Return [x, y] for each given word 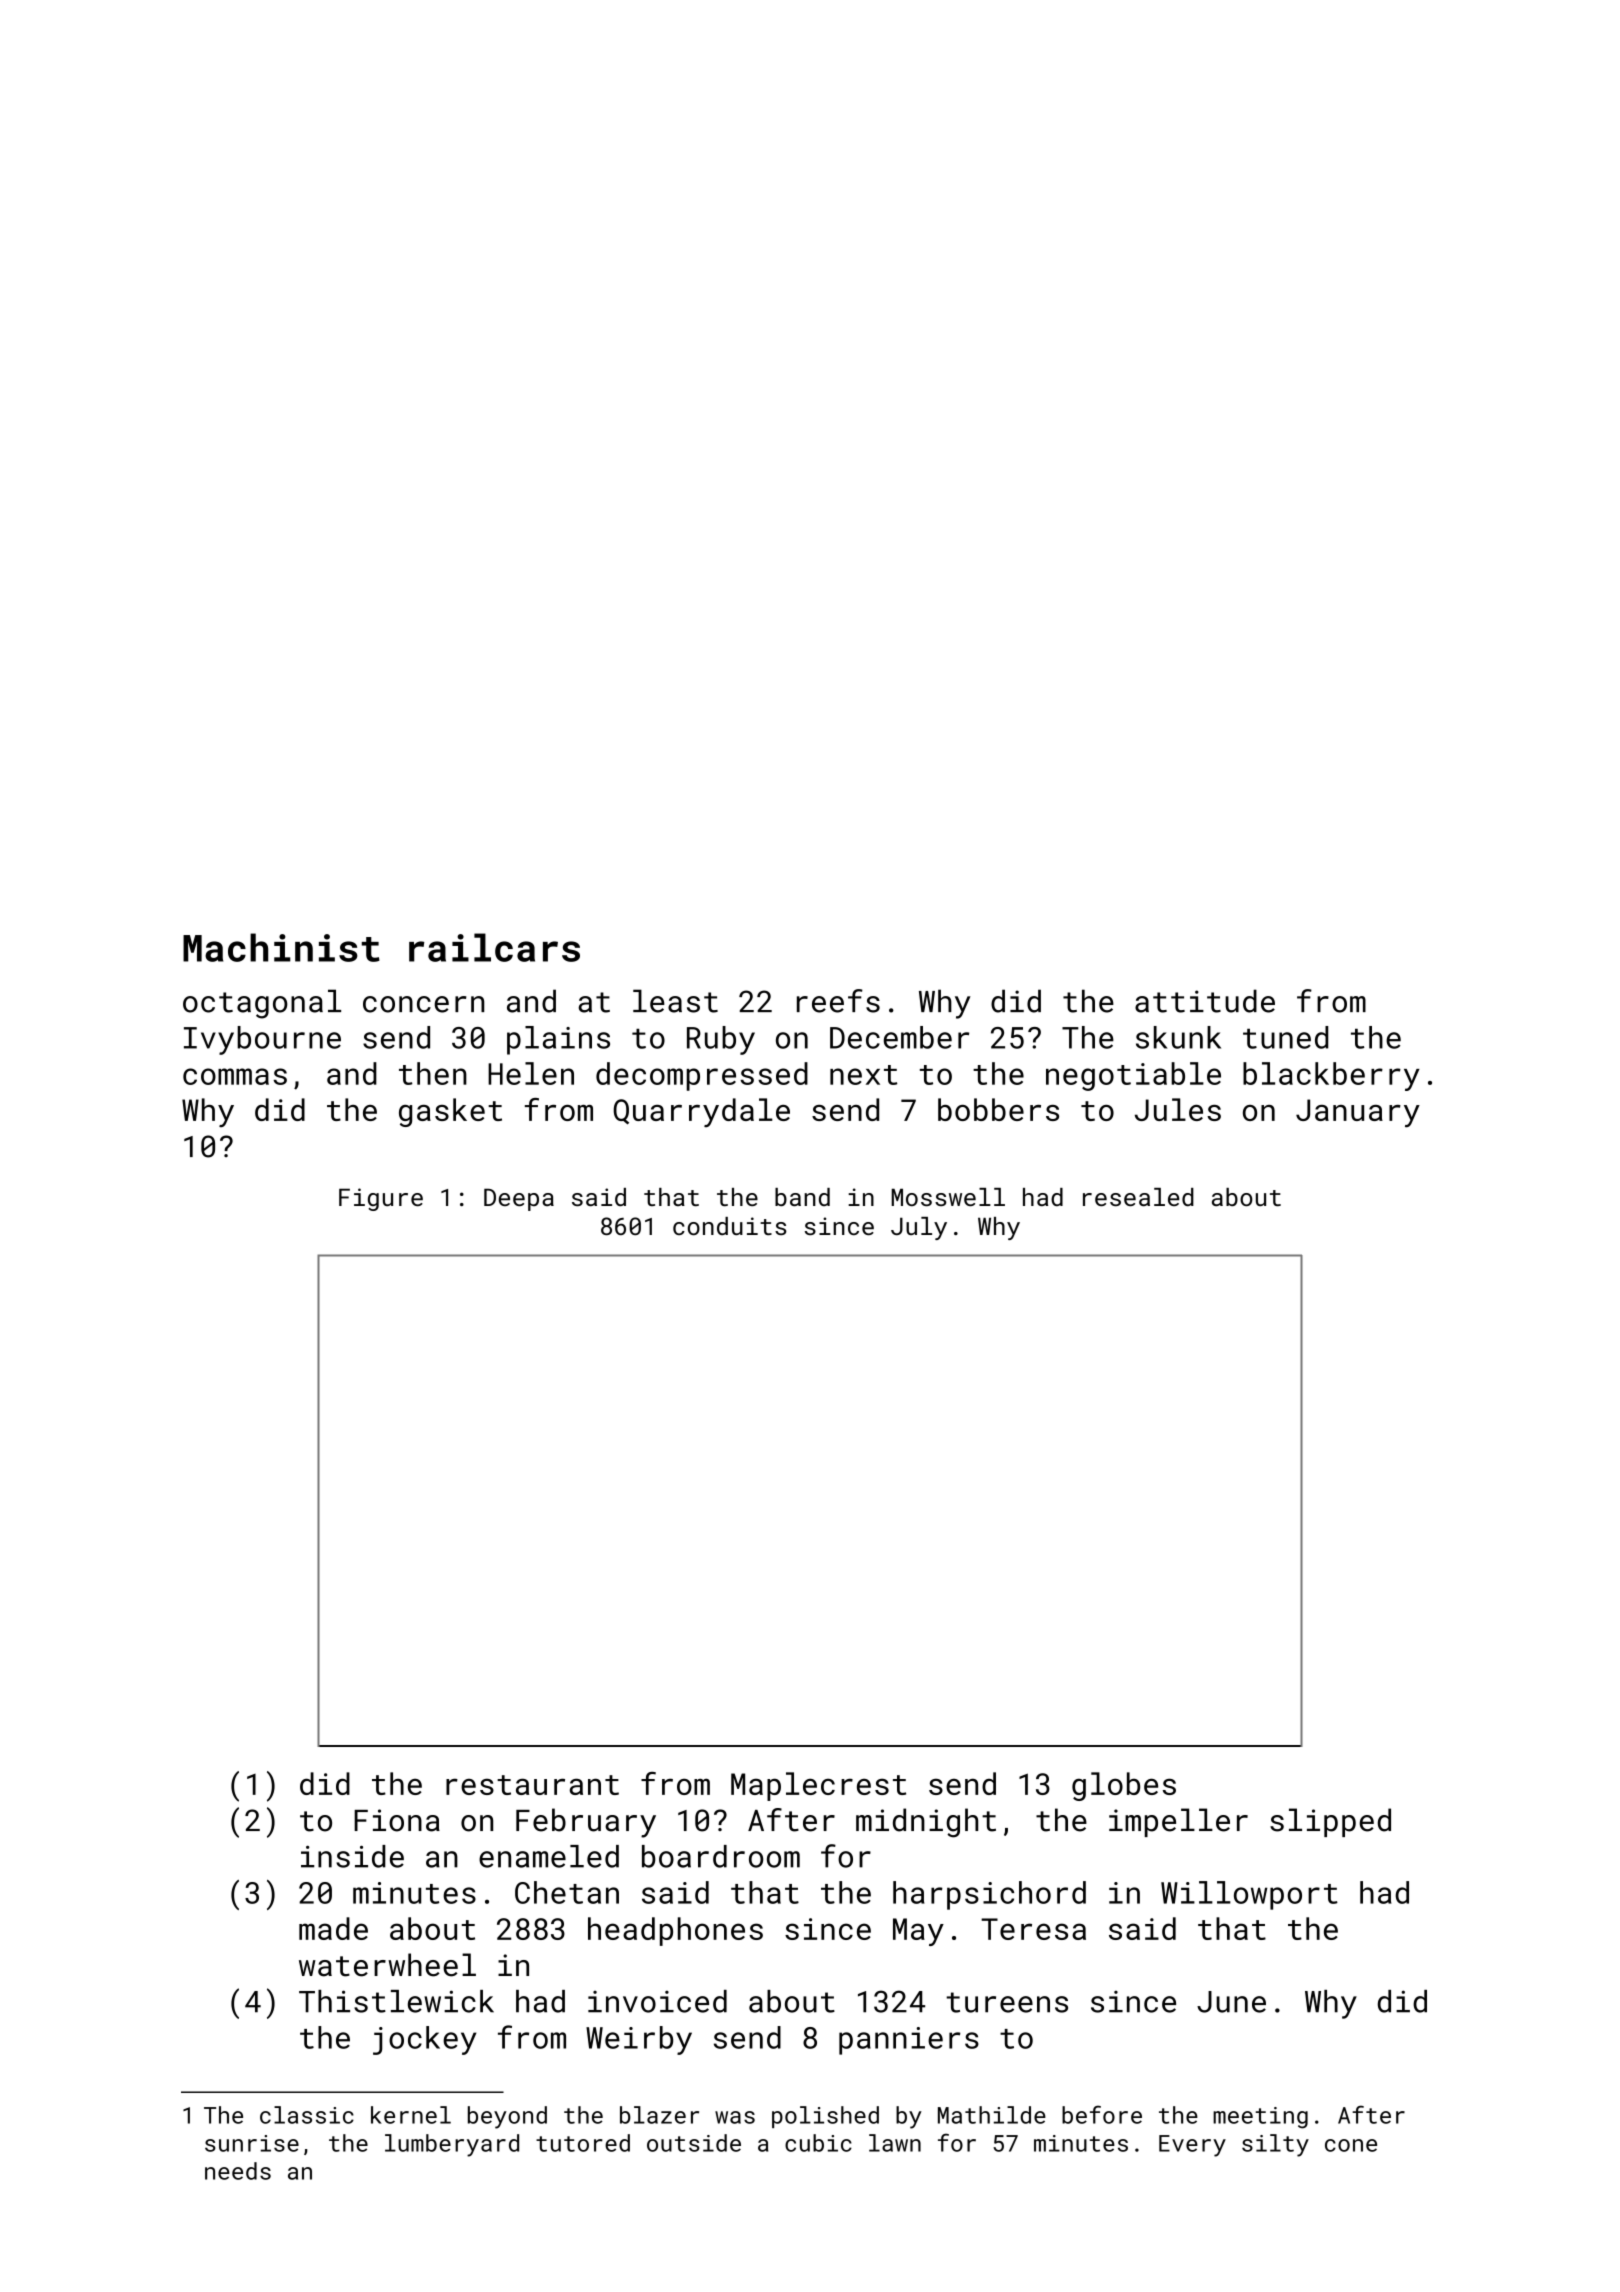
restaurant [532, 1785]
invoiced [657, 2001]
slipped [1330, 1822]
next [863, 1075]
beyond [507, 2117]
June [1231, 2002]
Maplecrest [818, 1786]
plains [558, 1040]
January [1358, 1113]
